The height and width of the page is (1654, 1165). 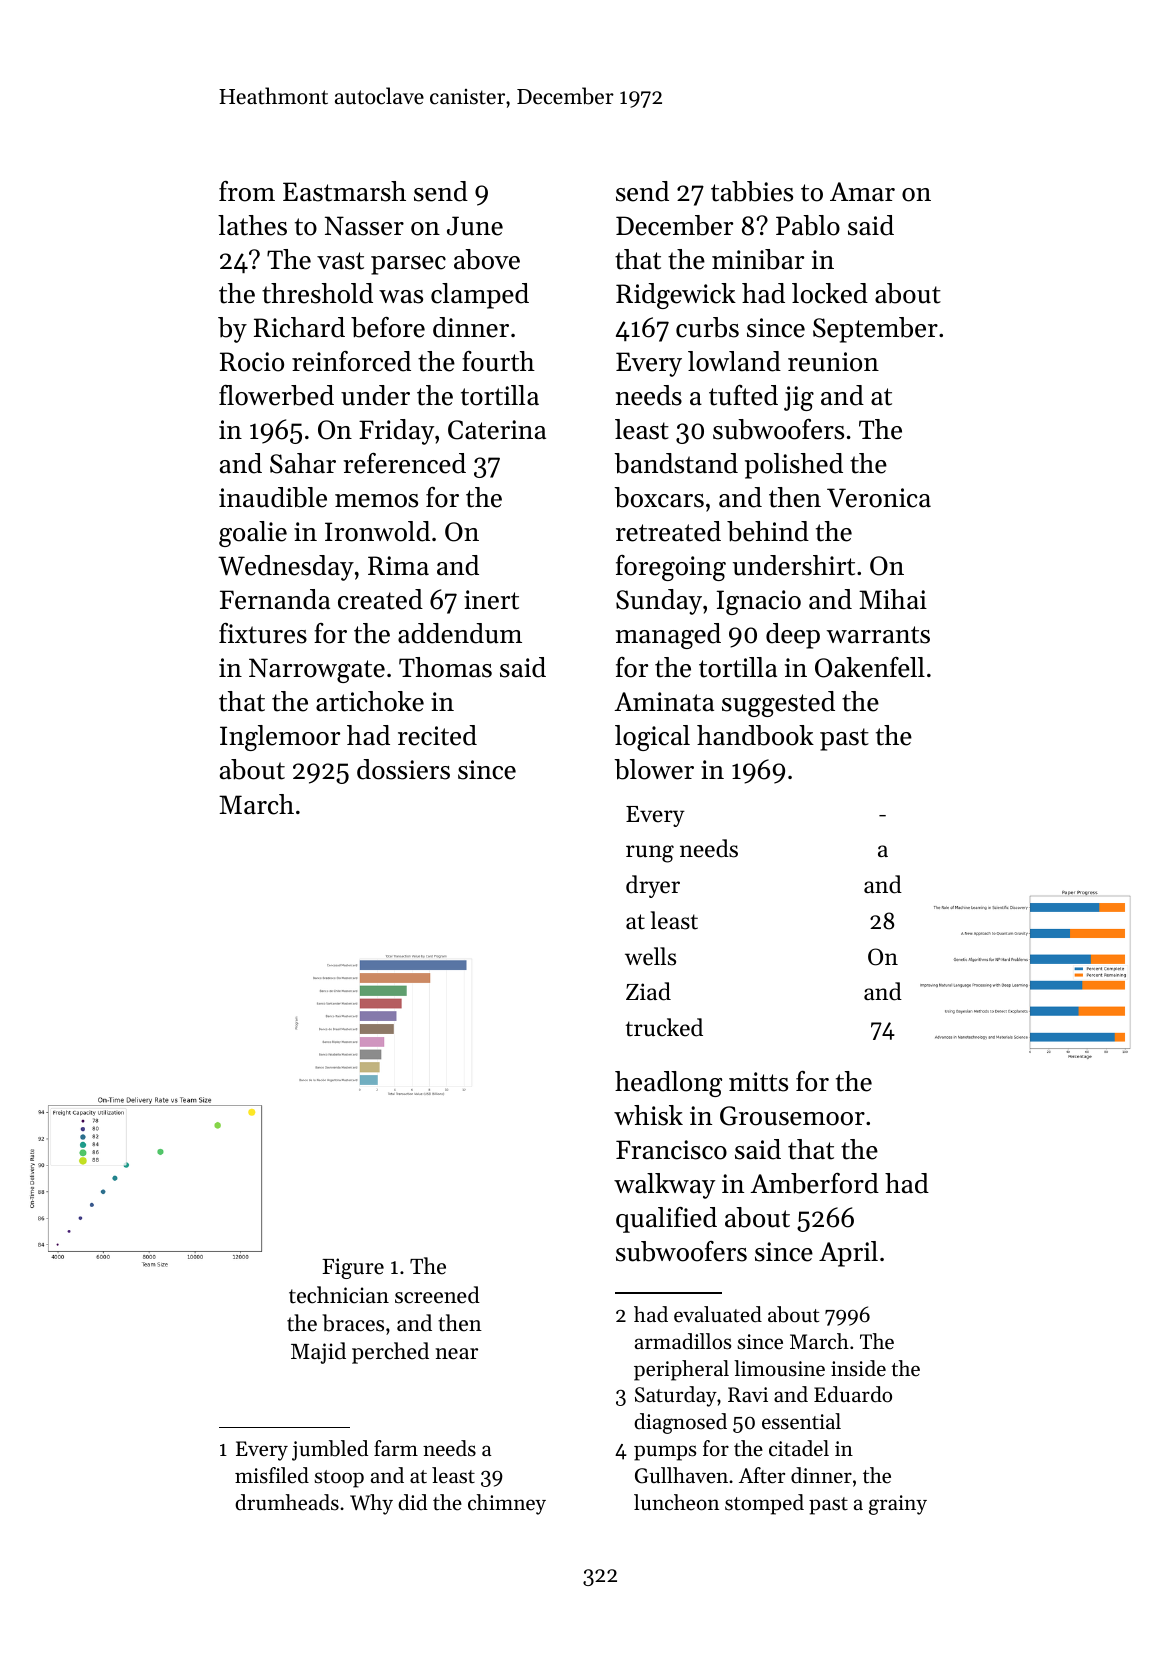 I want to click on locked, so click(x=830, y=293).
